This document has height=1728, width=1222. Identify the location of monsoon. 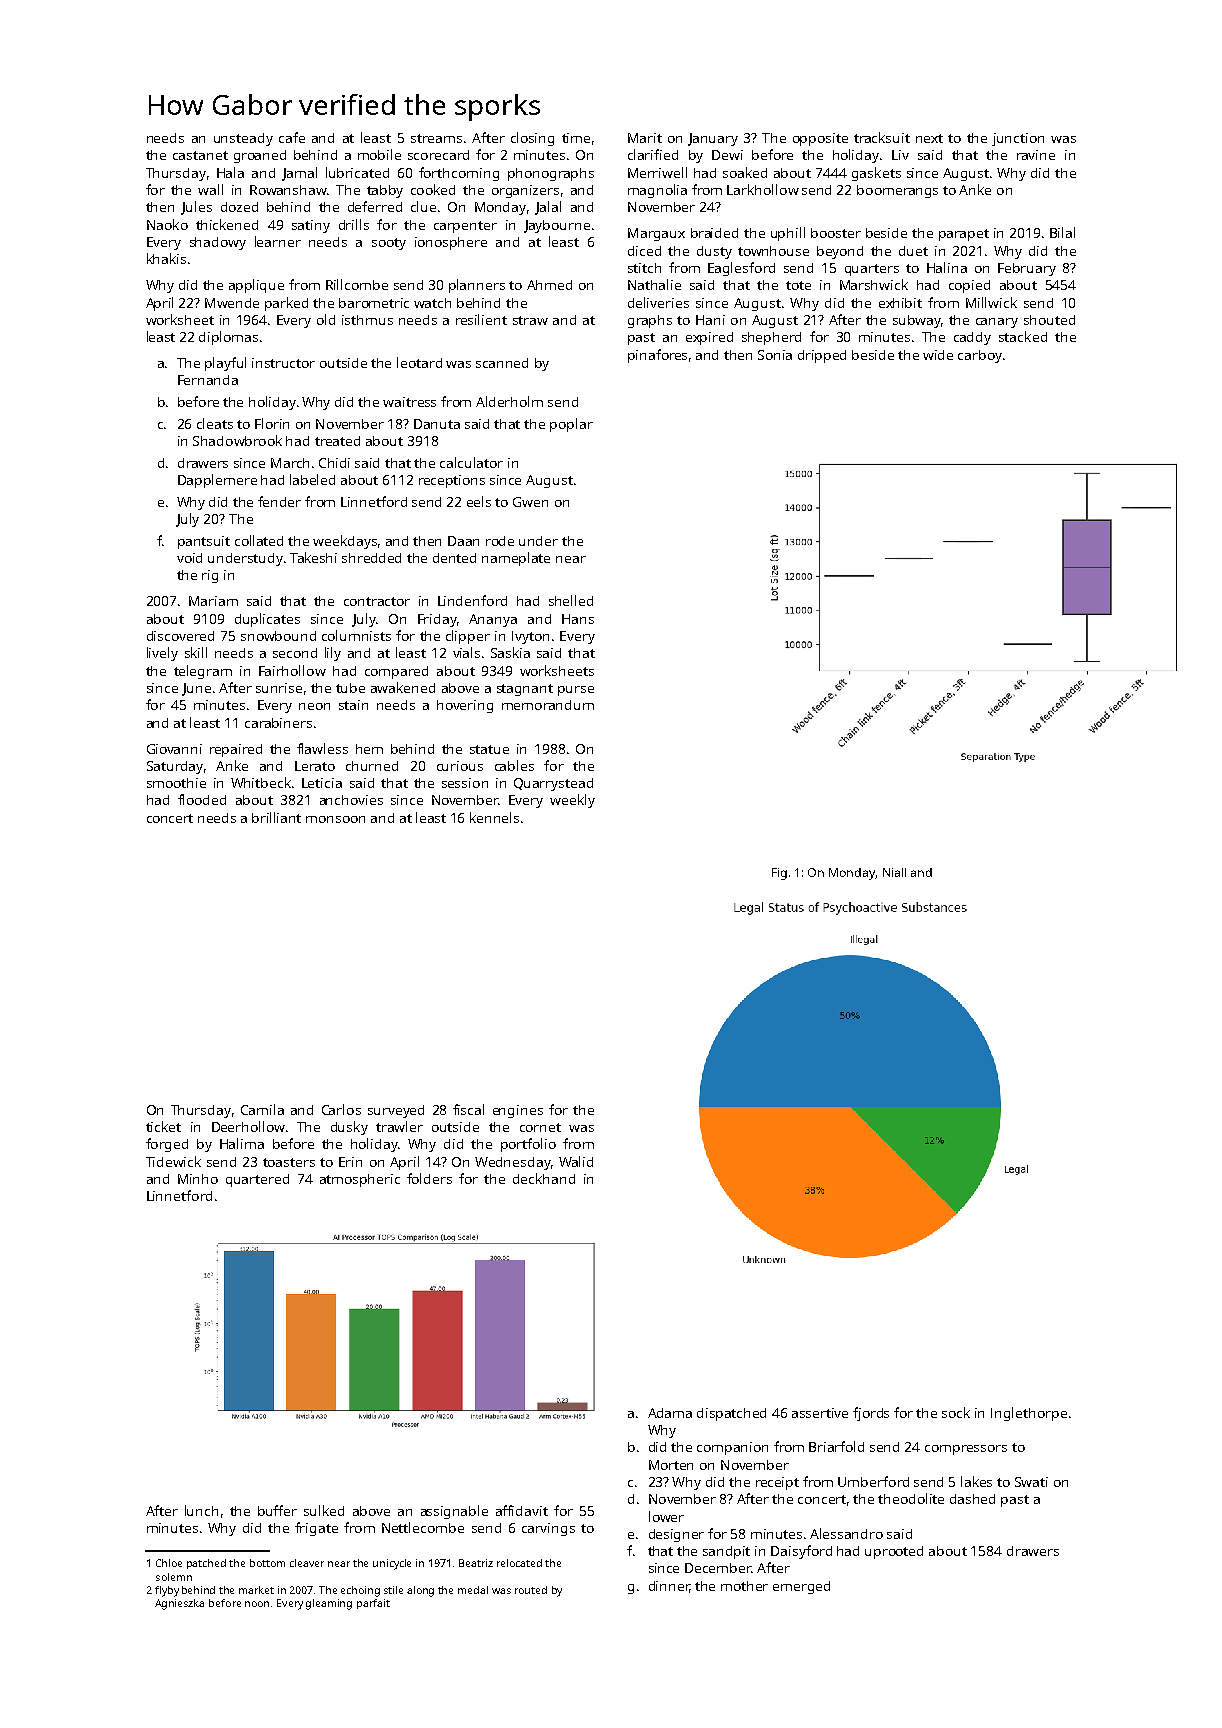
(335, 819).
